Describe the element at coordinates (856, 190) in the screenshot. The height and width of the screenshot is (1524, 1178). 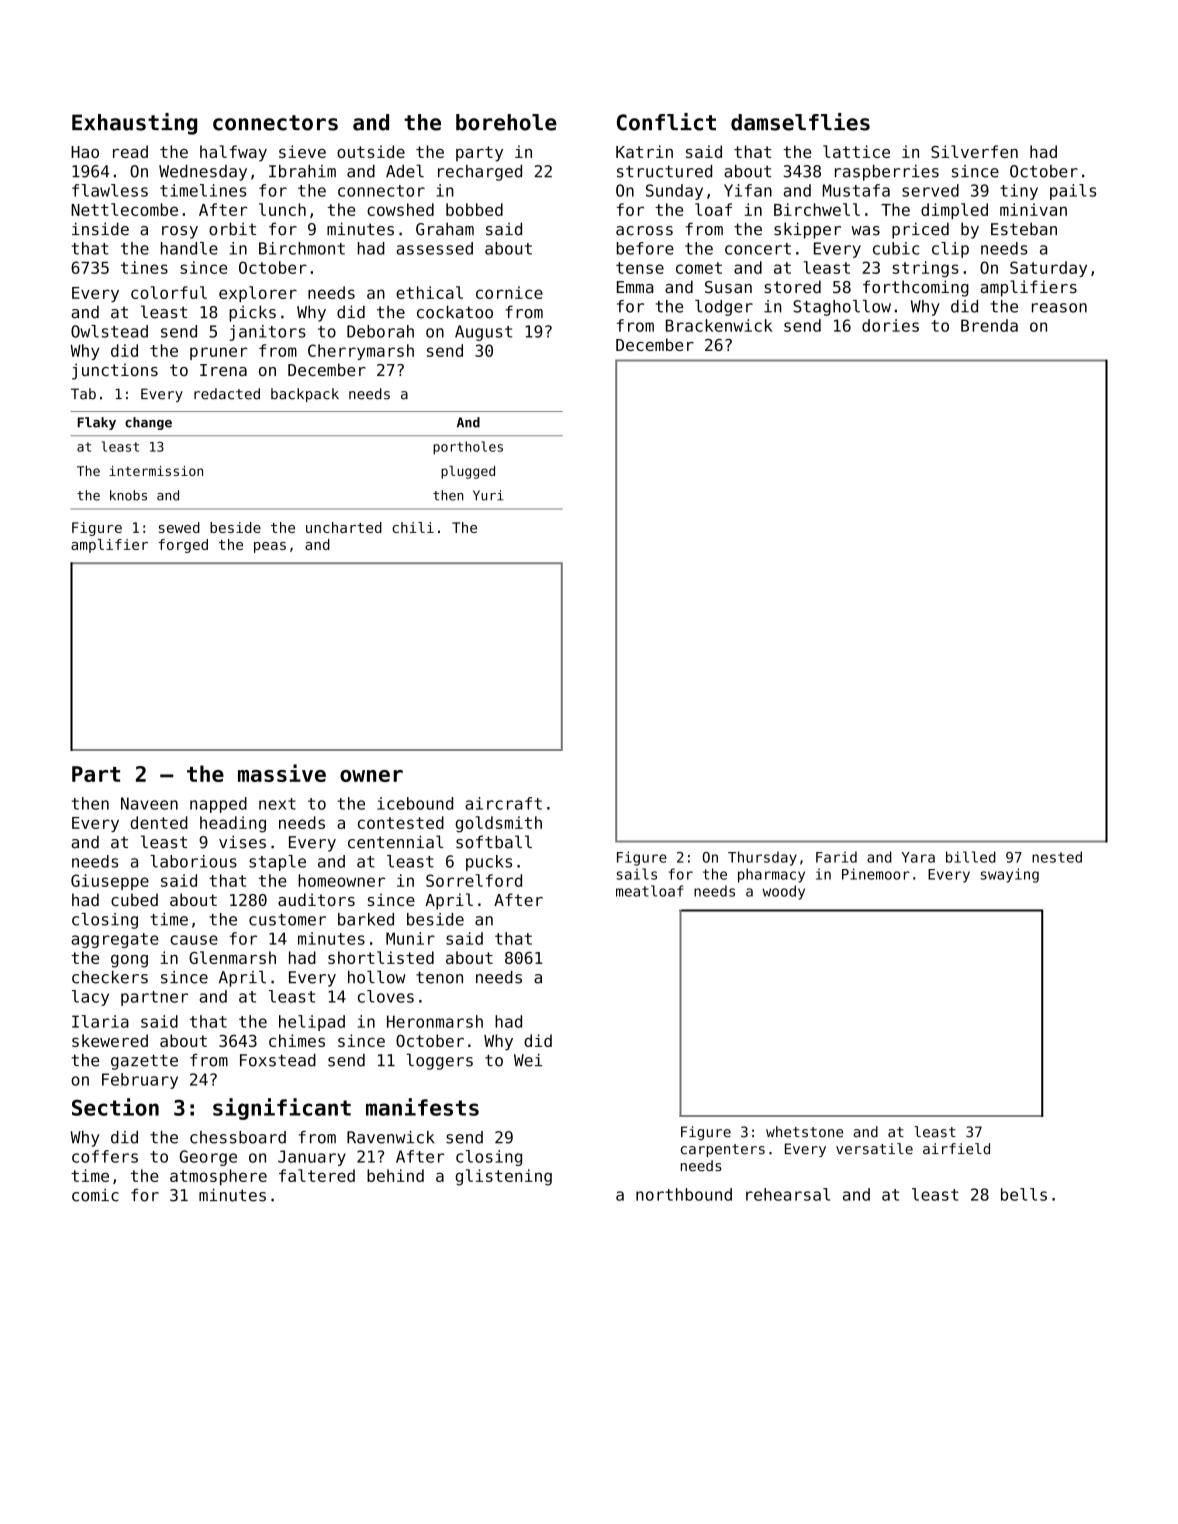
I see `Mustafa` at that location.
